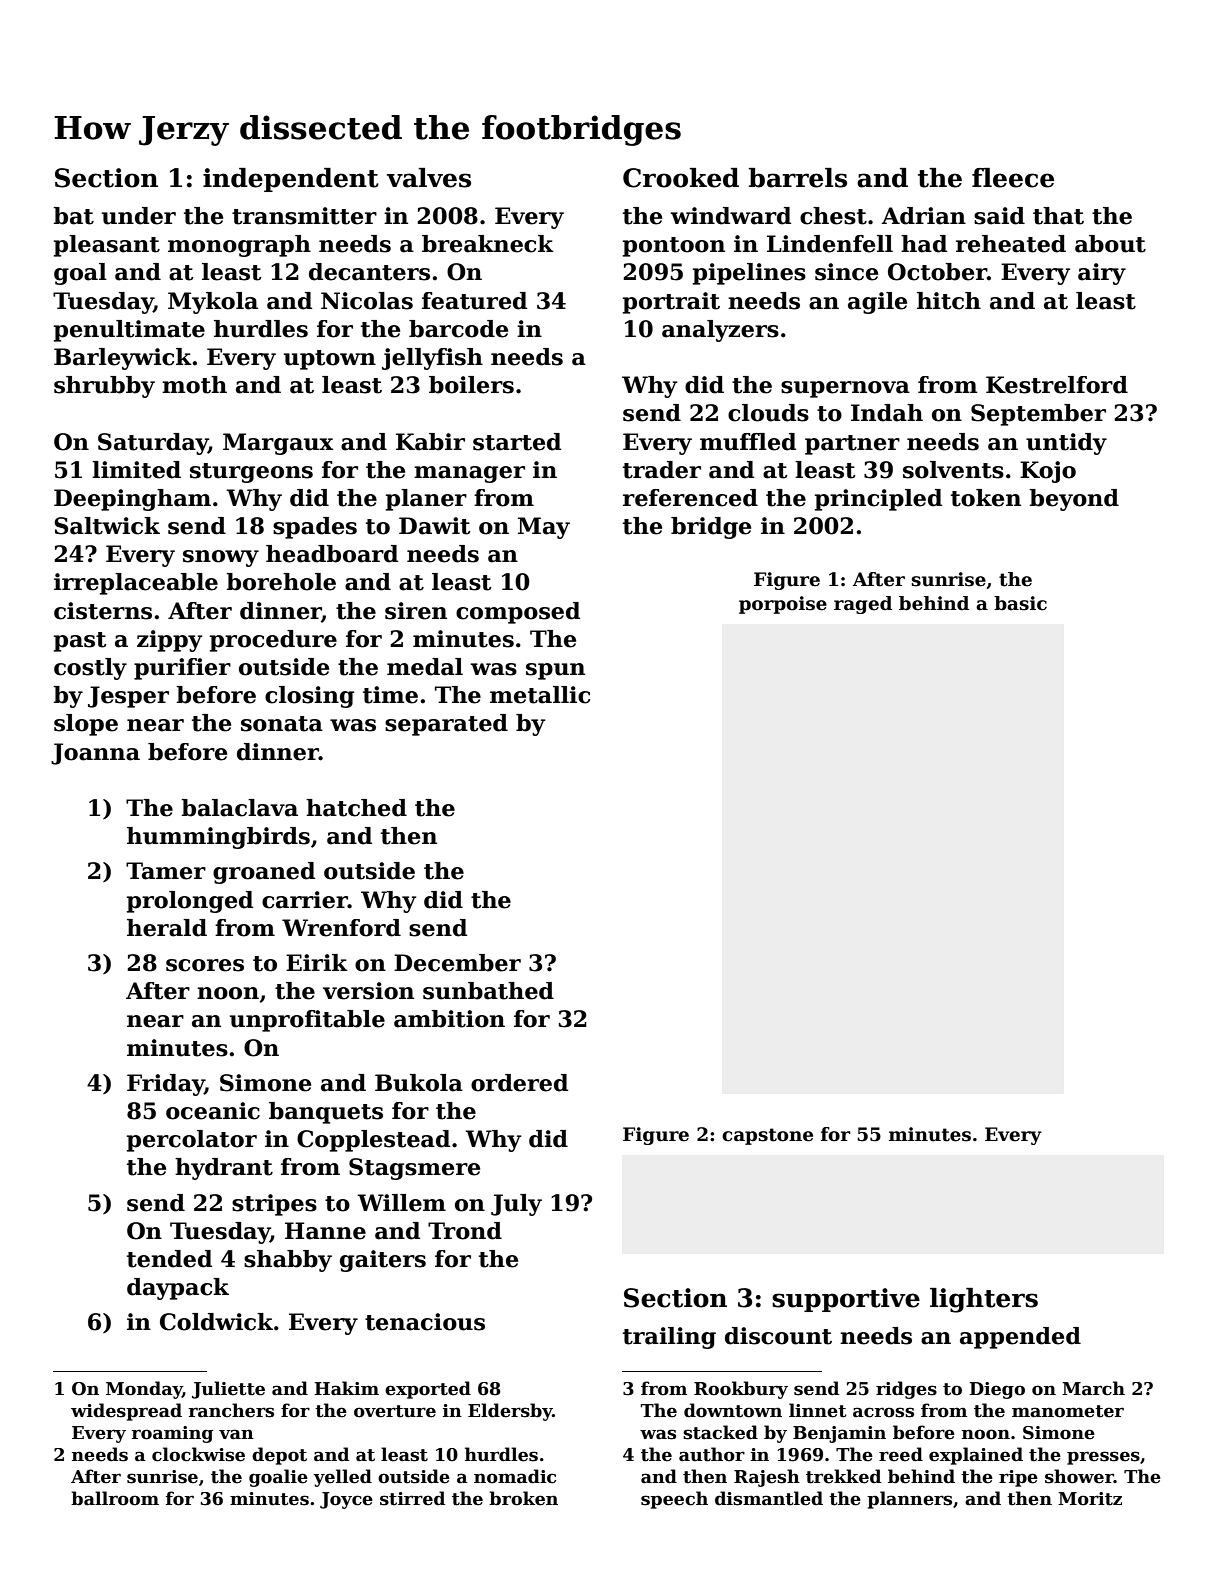  What do you see at coordinates (315, 528) in the page?
I see `spades` at bounding box center [315, 528].
